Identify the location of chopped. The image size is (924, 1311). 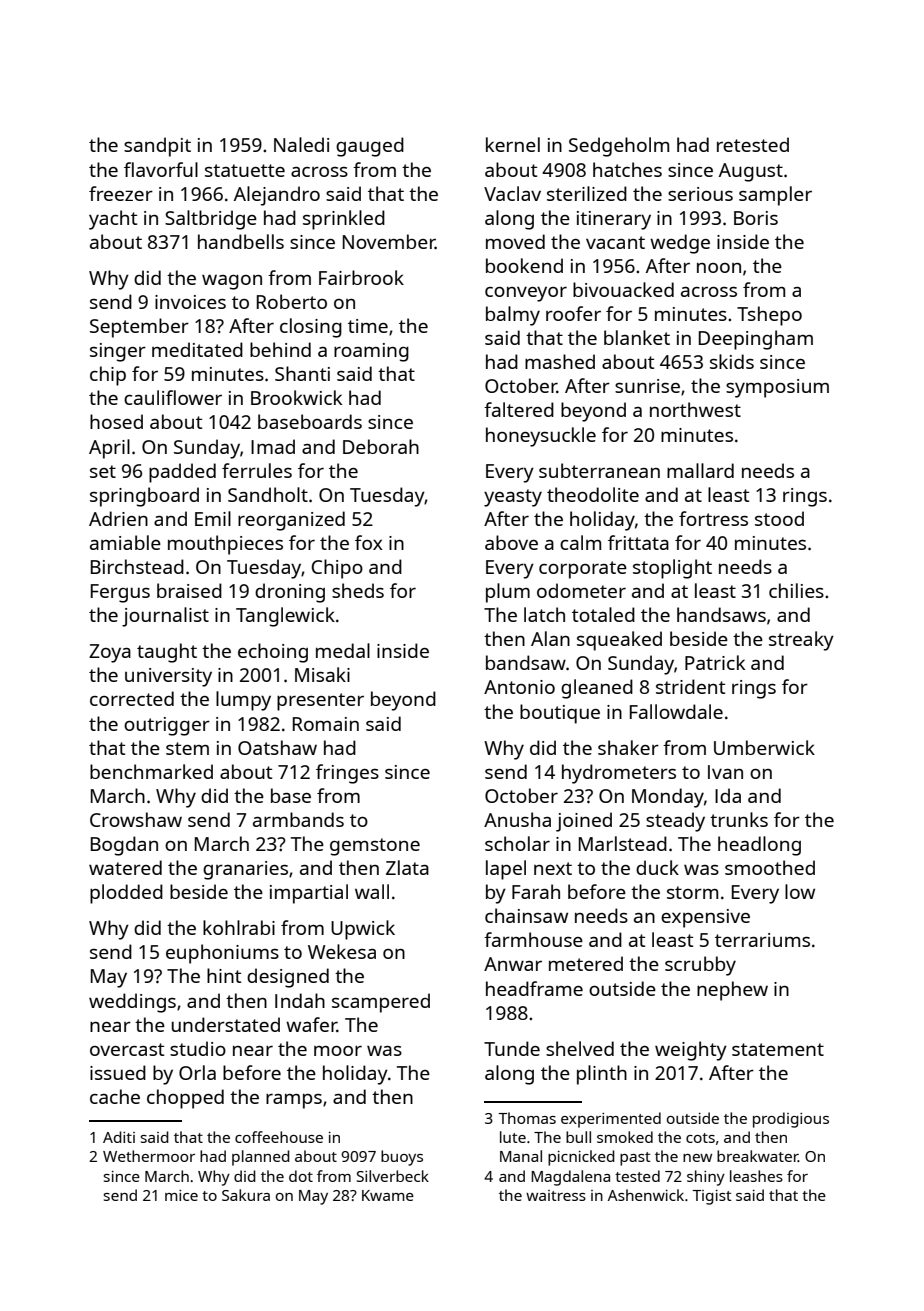
(185, 1099).
